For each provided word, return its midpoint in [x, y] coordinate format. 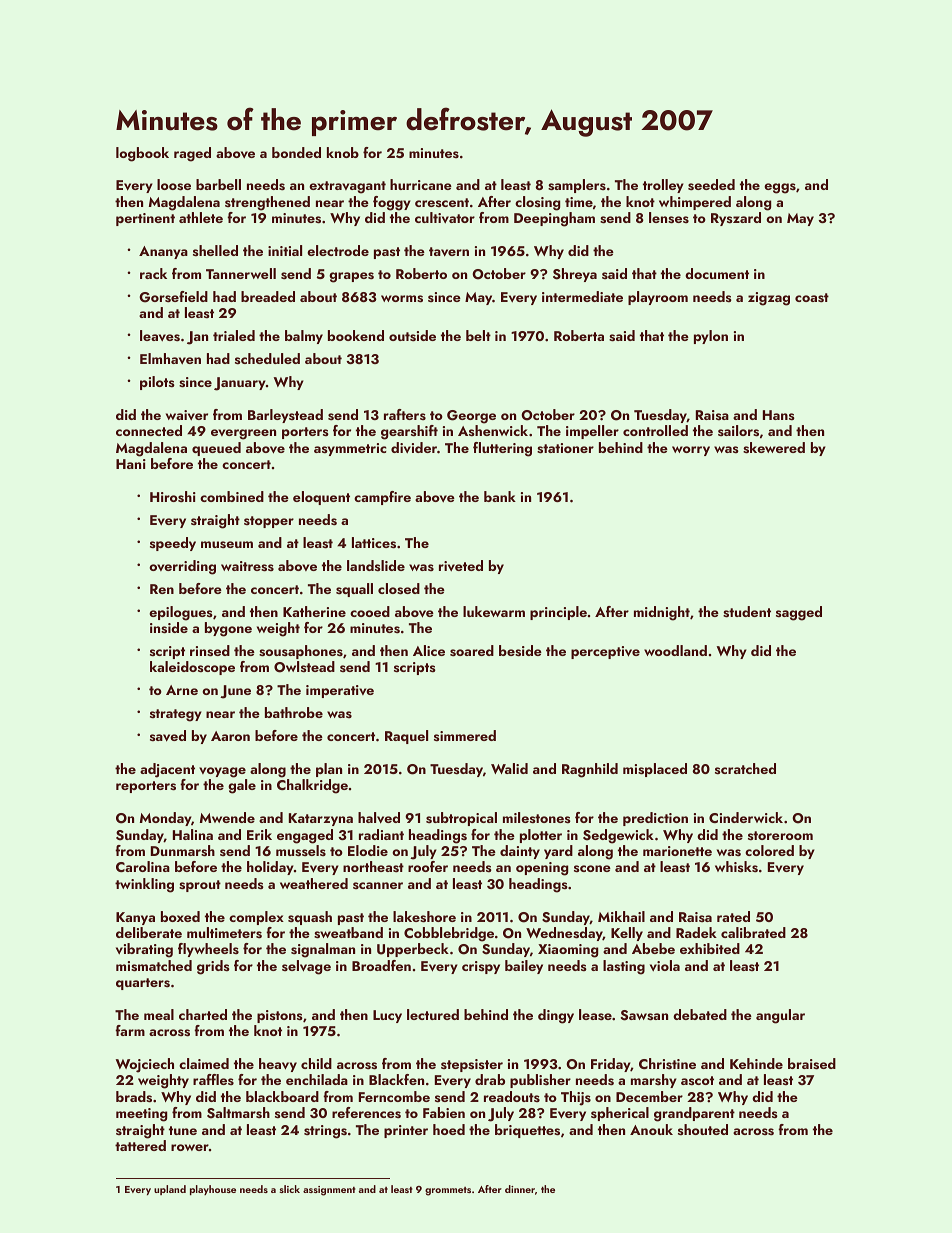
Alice [429, 650]
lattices [374, 543]
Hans [779, 415]
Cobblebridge [449, 934]
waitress [247, 566]
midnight [662, 613]
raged [192, 154]
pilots [157, 383]
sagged [799, 613]
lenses [669, 218]
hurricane [421, 184]
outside [412, 336]
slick [290, 1189]
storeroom [780, 835]
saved [168, 736]
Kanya [135, 918]
